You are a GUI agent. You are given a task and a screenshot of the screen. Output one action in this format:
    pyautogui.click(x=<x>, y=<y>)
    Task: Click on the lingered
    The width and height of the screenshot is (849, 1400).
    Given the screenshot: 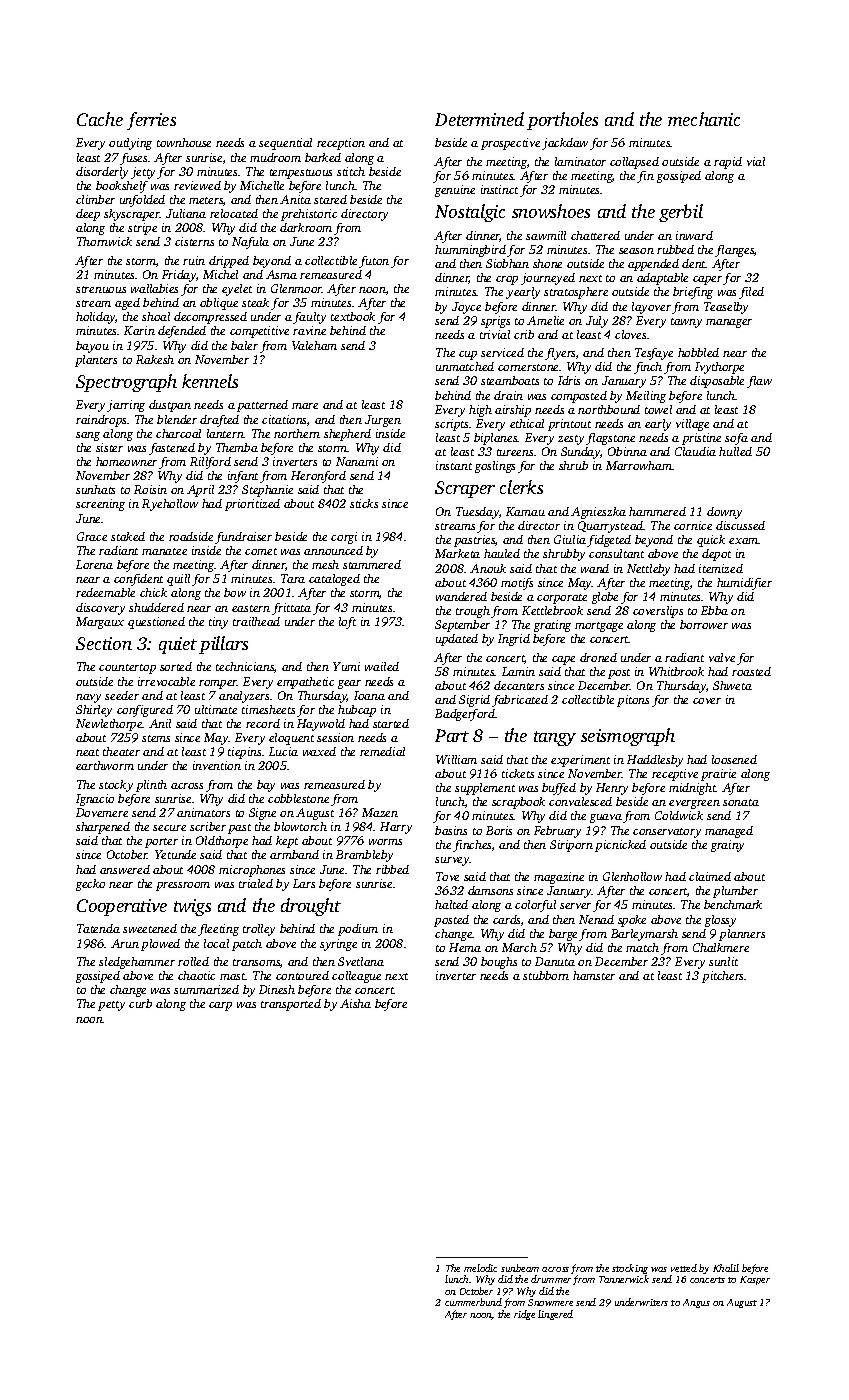 What is the action you would take?
    pyautogui.click(x=555, y=1315)
